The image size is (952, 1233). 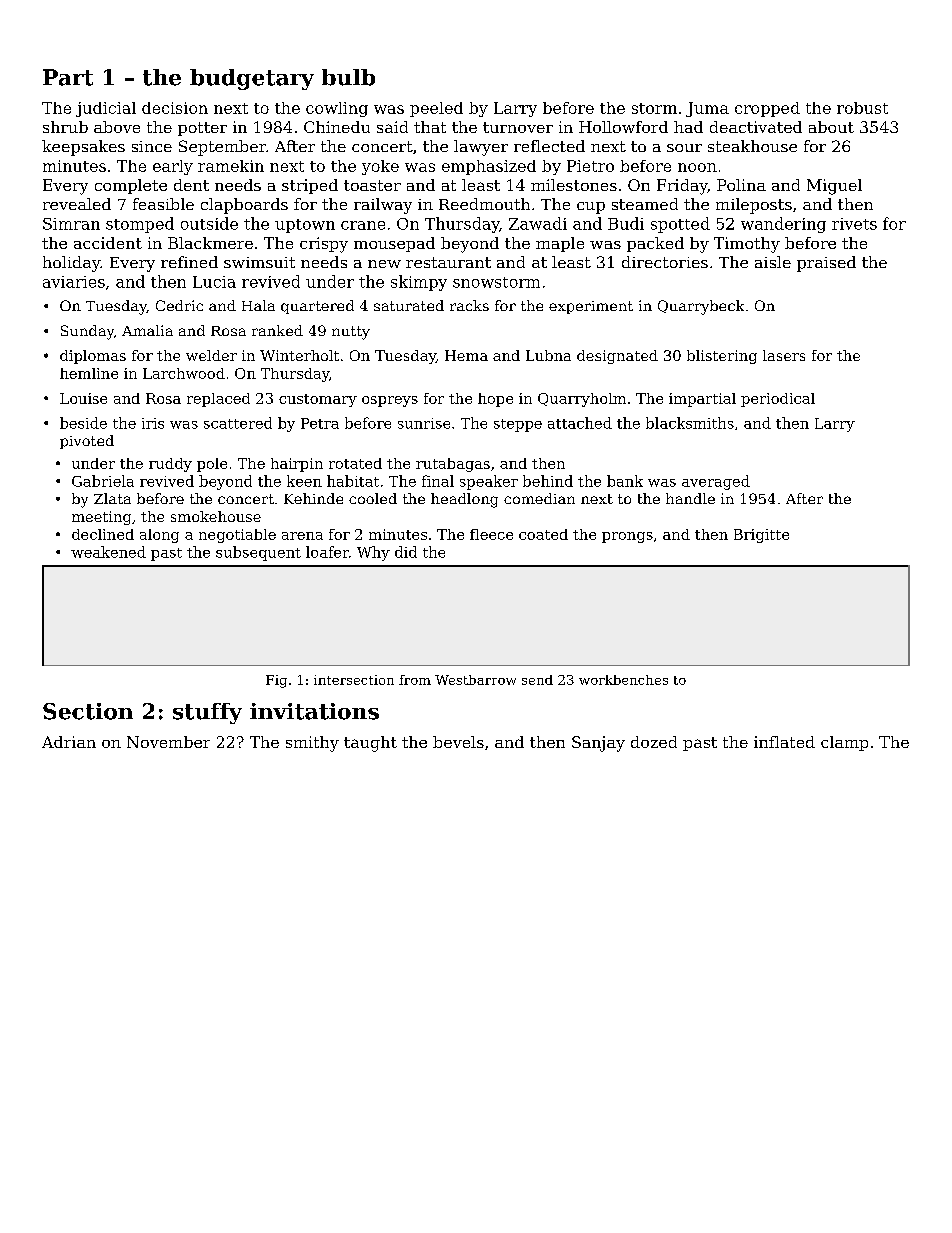 What do you see at coordinates (707, 109) in the screenshot?
I see `Juma` at bounding box center [707, 109].
